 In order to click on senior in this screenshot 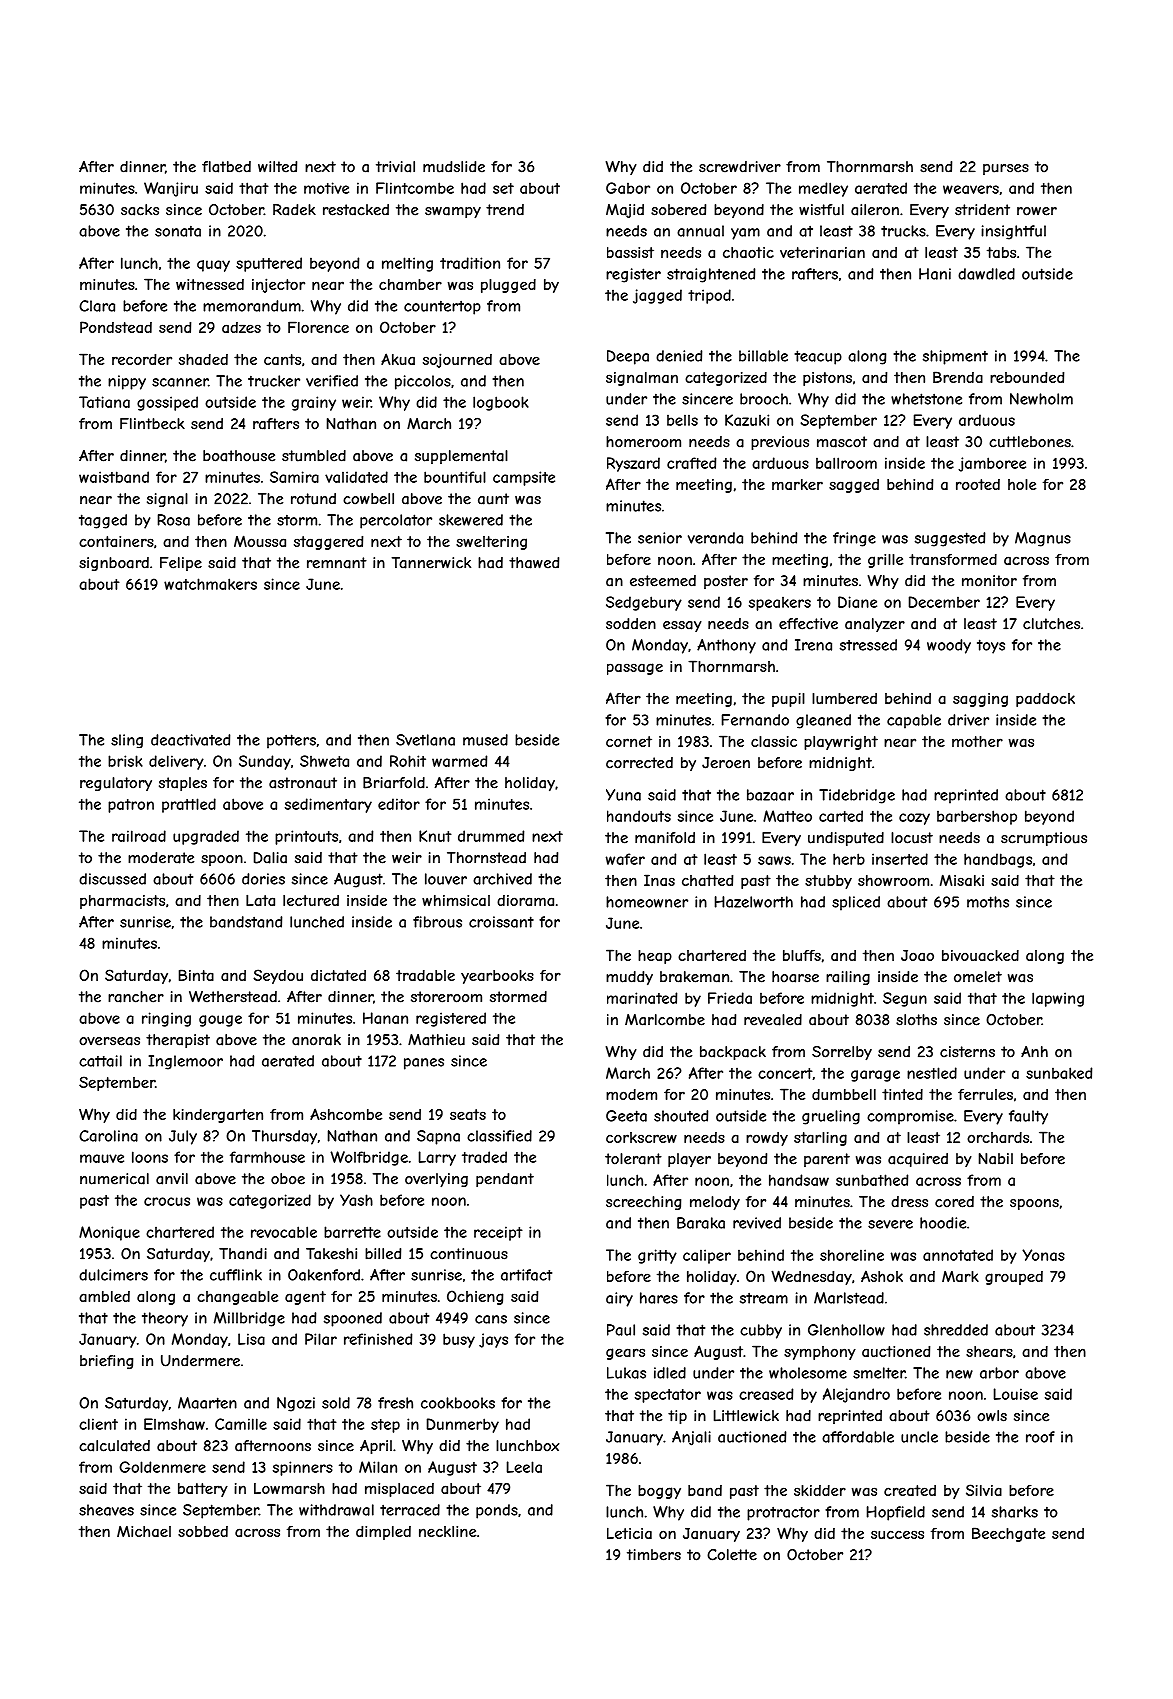, I will do `click(660, 538)`.
